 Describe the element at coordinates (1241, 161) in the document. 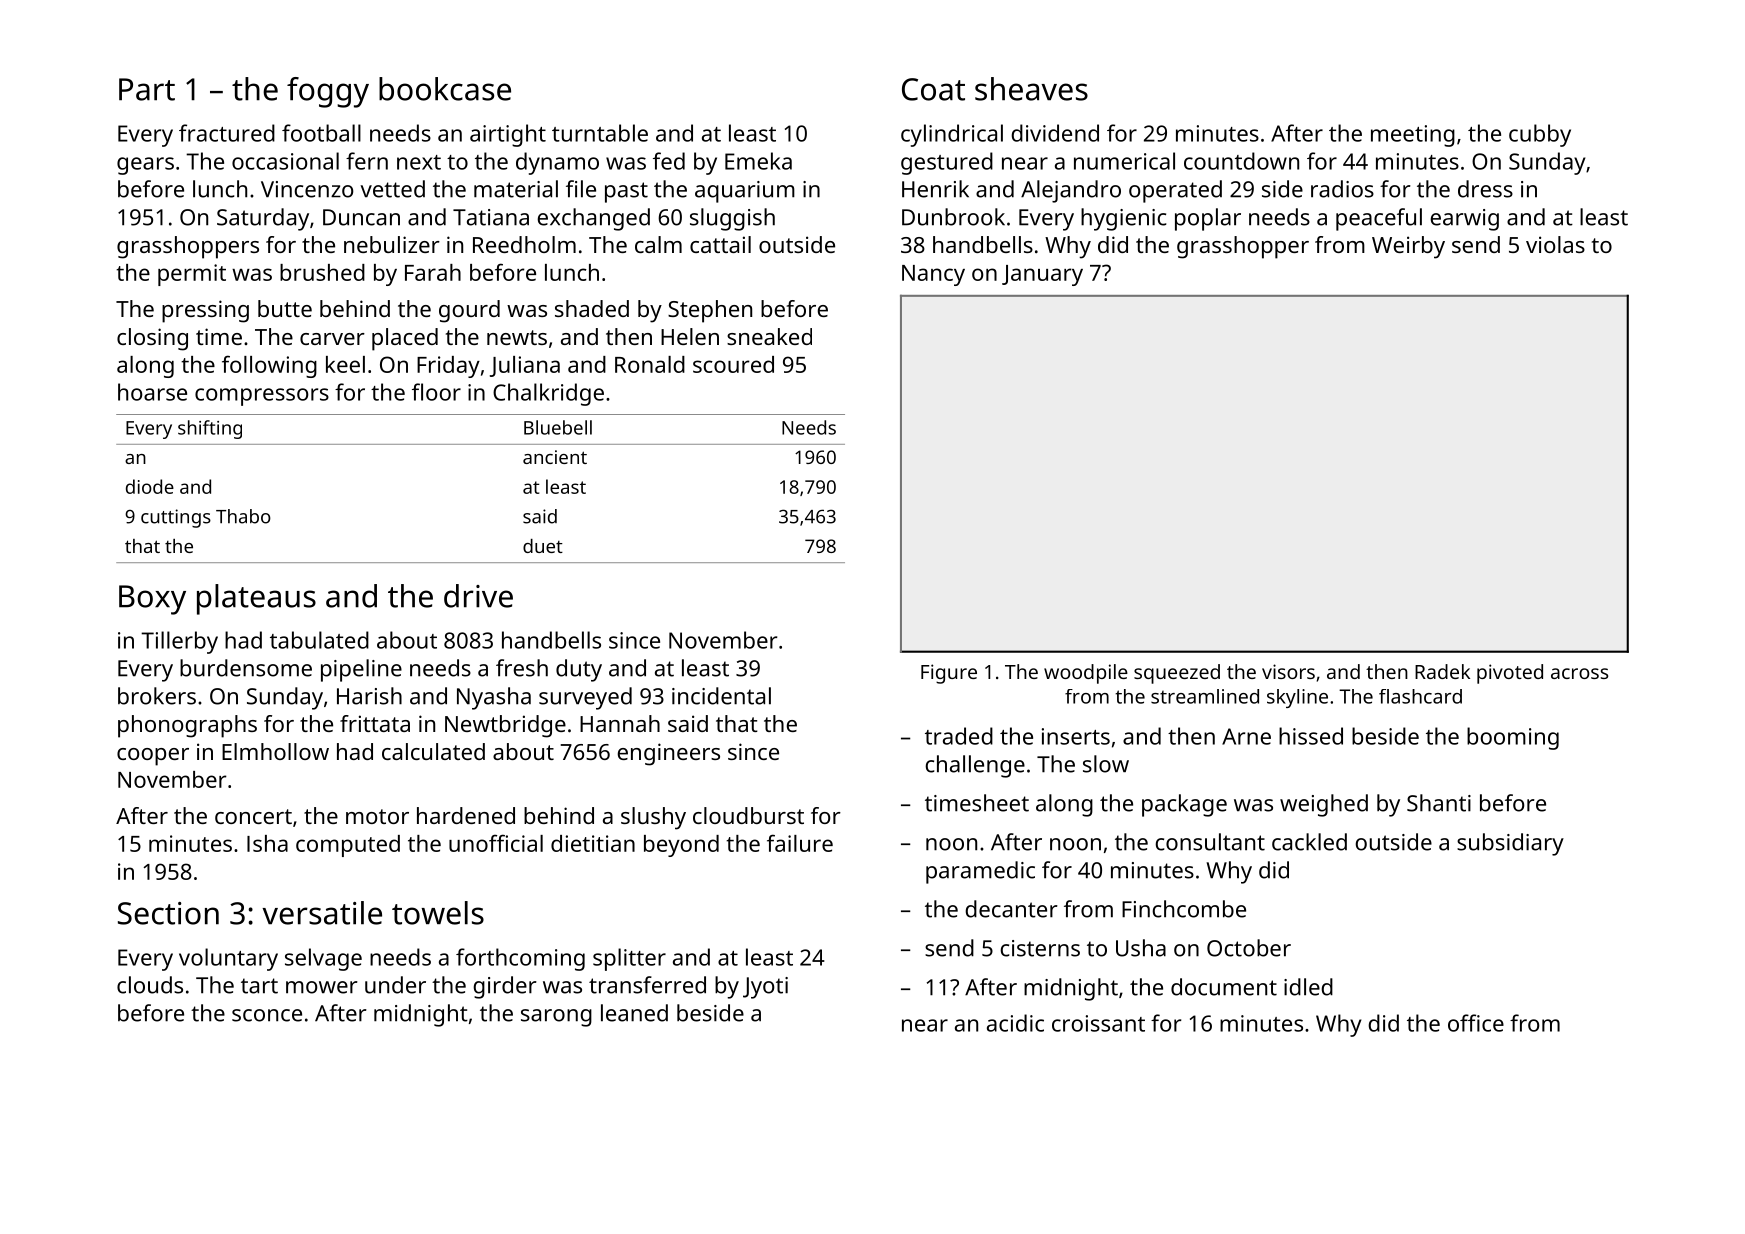

I see `countdown` at that location.
